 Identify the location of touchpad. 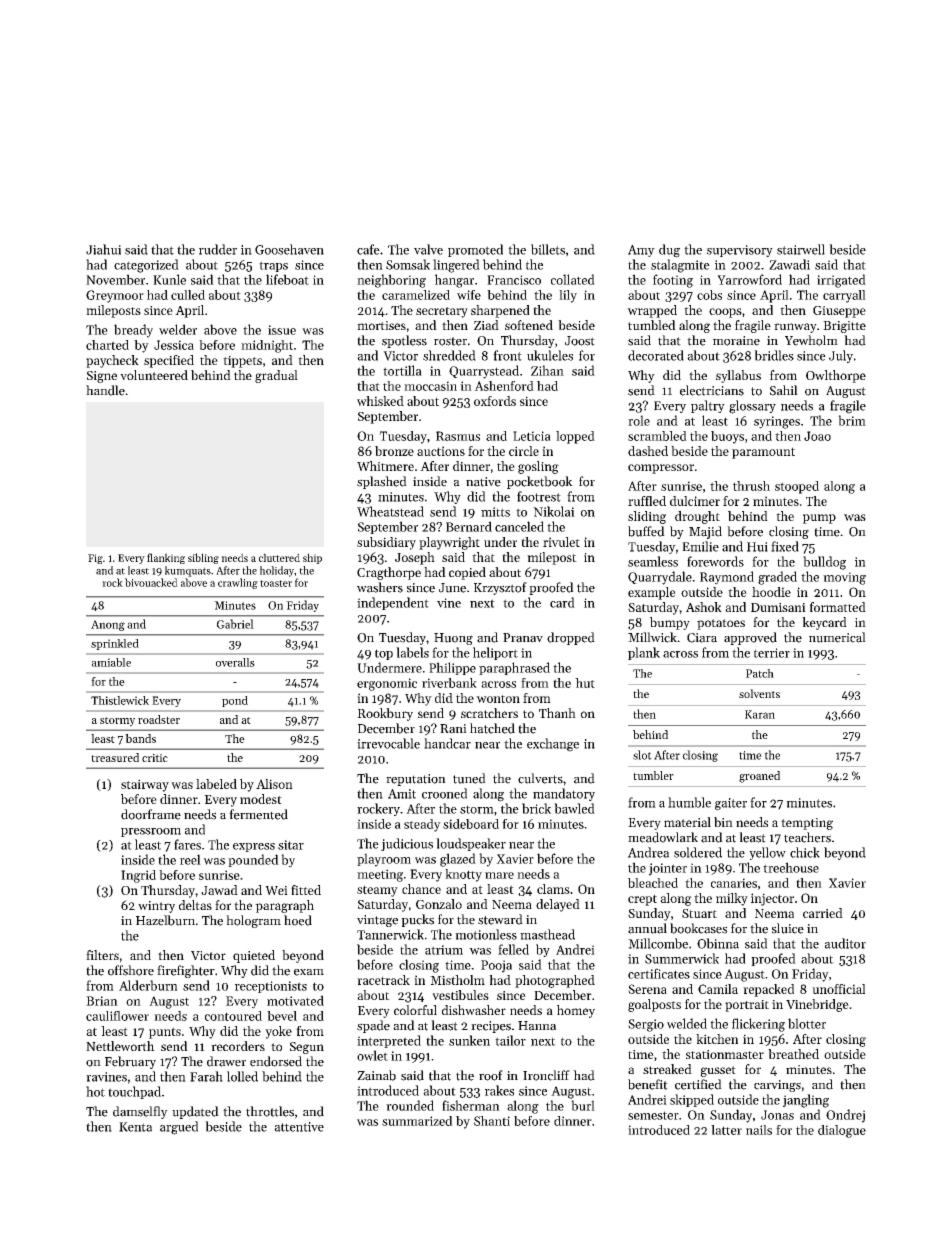
(134, 1092).
